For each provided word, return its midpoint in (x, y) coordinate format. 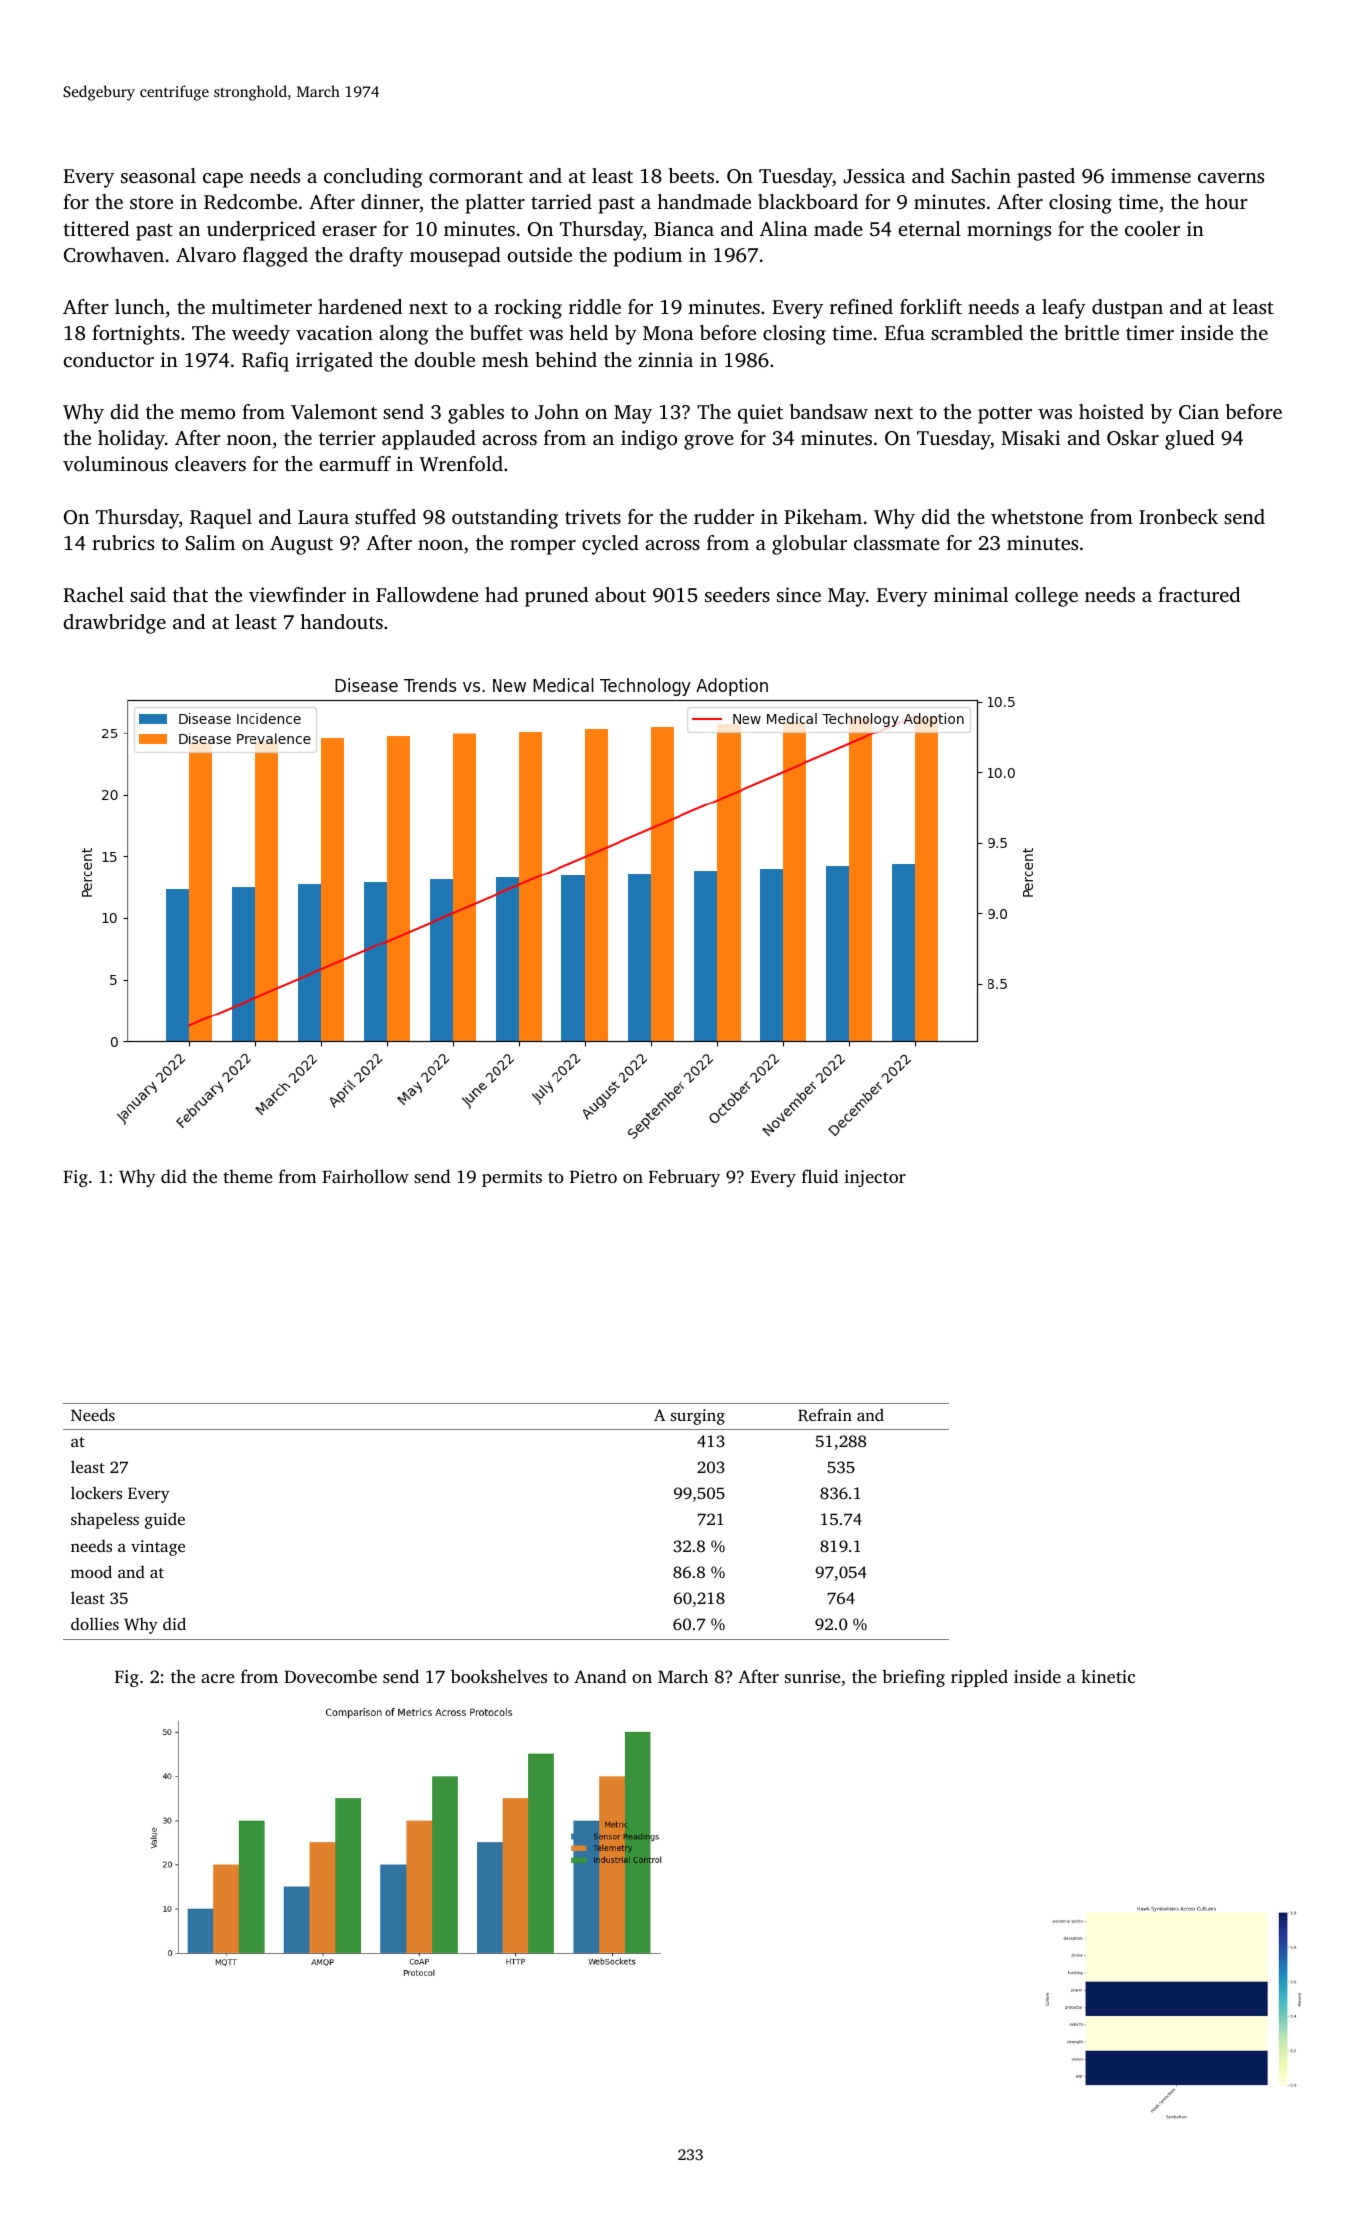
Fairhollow (365, 1176)
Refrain (825, 1415)
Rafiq (265, 362)
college (1046, 597)
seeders (737, 594)
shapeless (105, 1520)
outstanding (505, 519)
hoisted (1111, 411)
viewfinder (297, 594)
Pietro (593, 1176)
